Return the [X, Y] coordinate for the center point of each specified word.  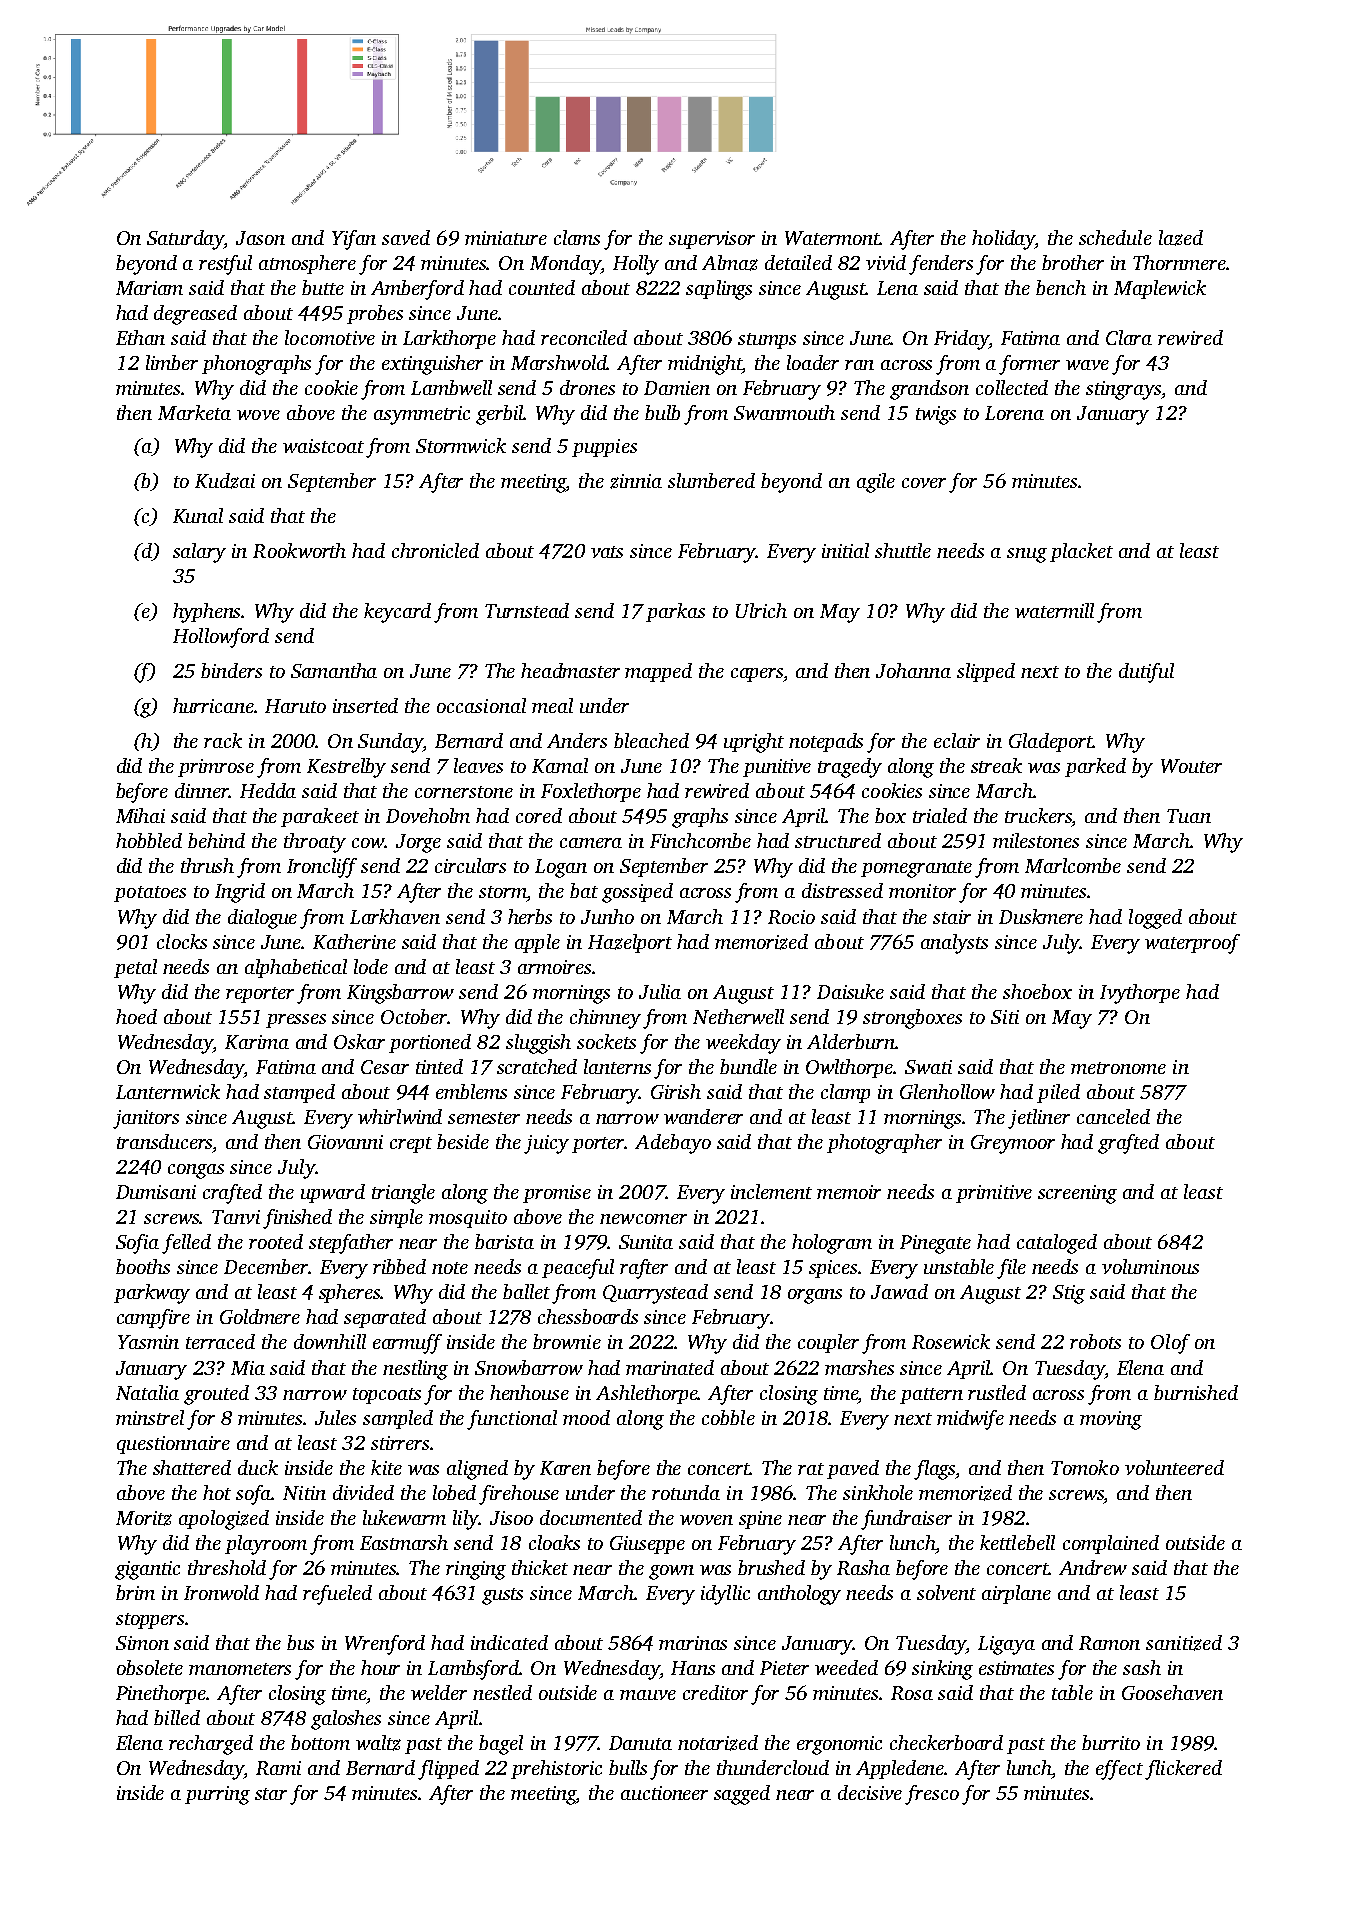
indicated [509, 1642]
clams [577, 237]
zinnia [636, 481]
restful [225, 265]
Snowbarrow [529, 1367]
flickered [1183, 1770]
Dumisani [156, 1192]
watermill [1054, 610]
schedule [1115, 237]
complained [1111, 1544]
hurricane [214, 705]
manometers [240, 1669]
